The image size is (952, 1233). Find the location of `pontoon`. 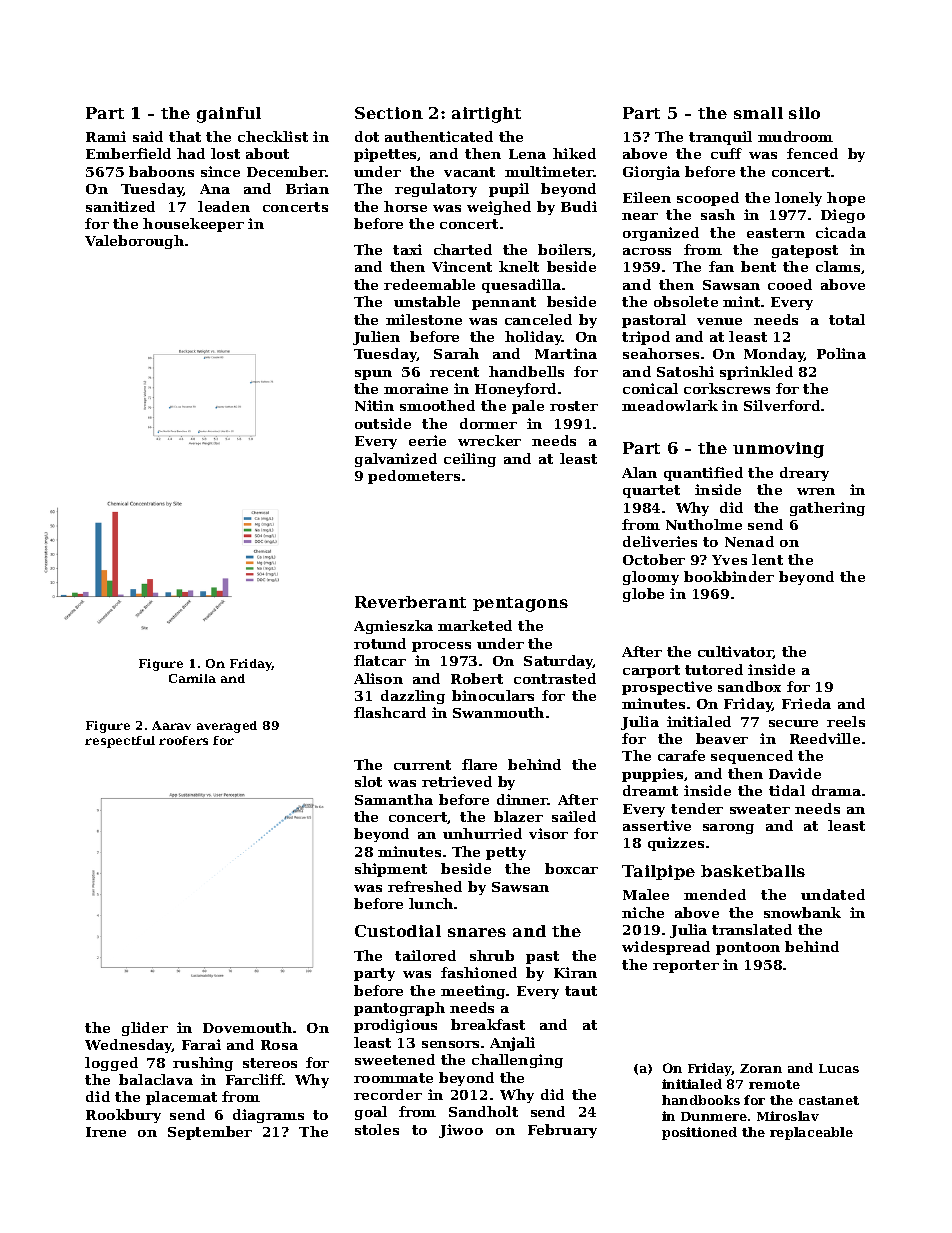

pontoon is located at coordinates (748, 948).
